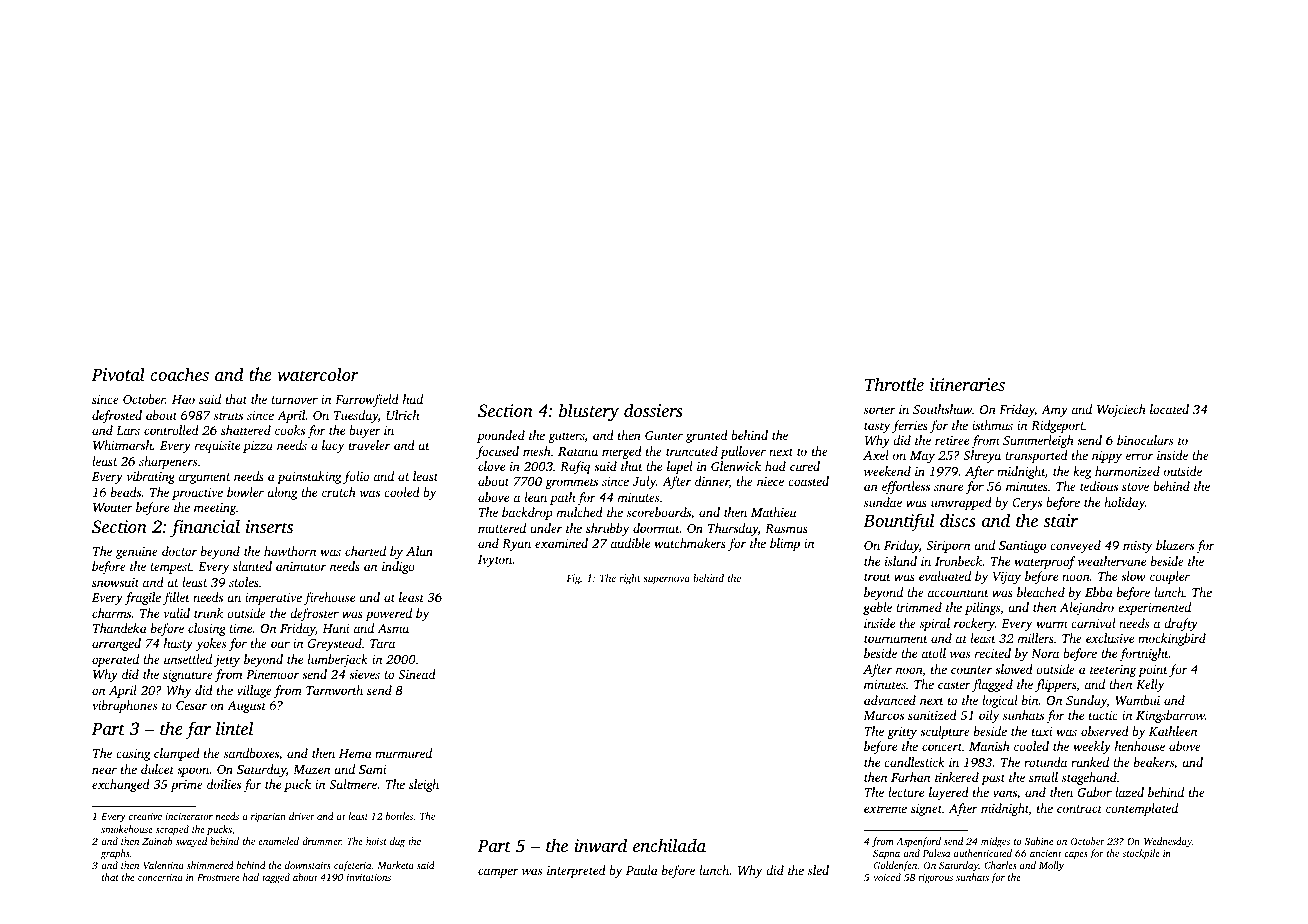 This screenshot has height=924, width=1308. What do you see at coordinates (989, 746) in the screenshot?
I see `Manish` at bounding box center [989, 746].
